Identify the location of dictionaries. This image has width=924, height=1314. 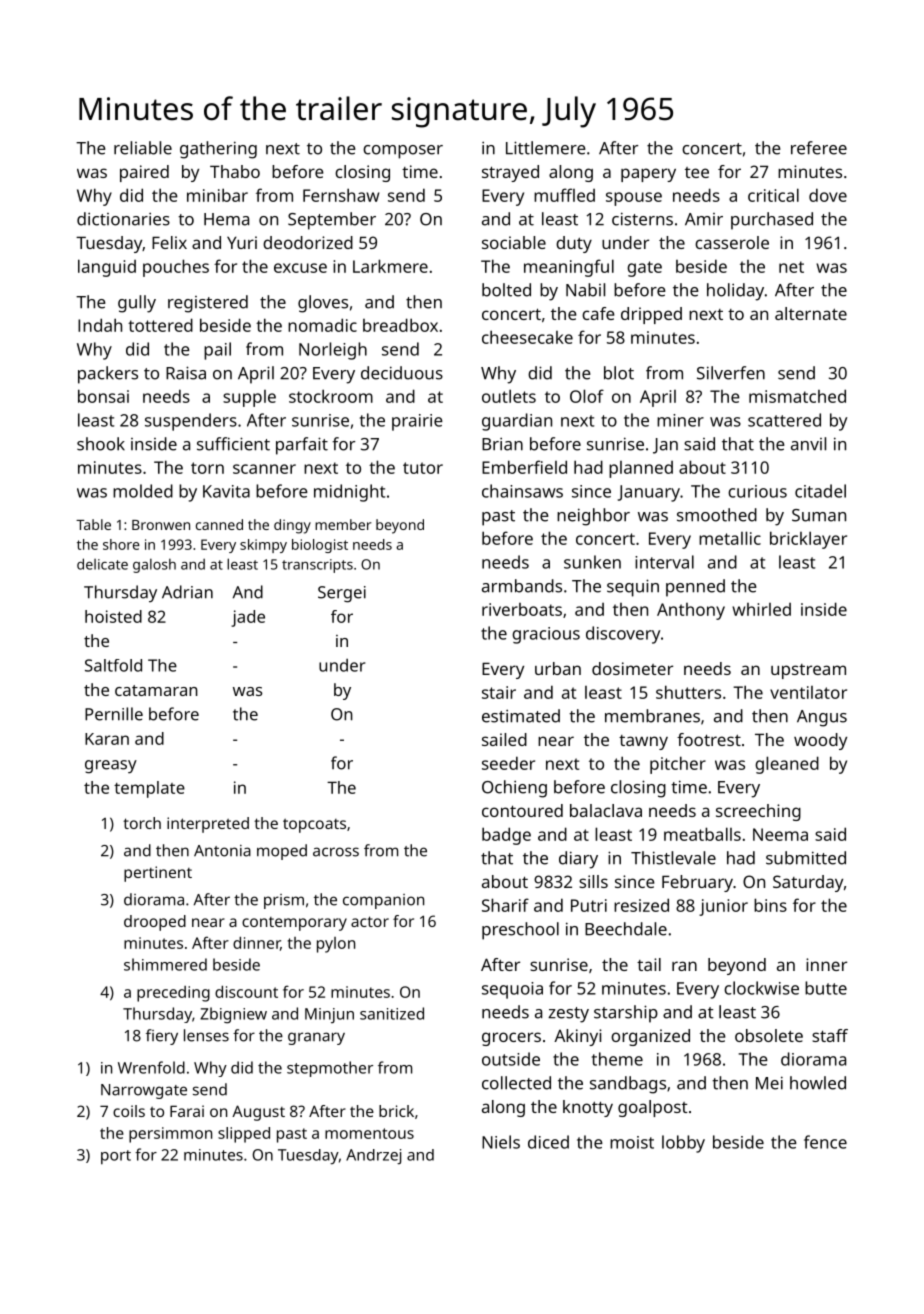
(123, 219).
